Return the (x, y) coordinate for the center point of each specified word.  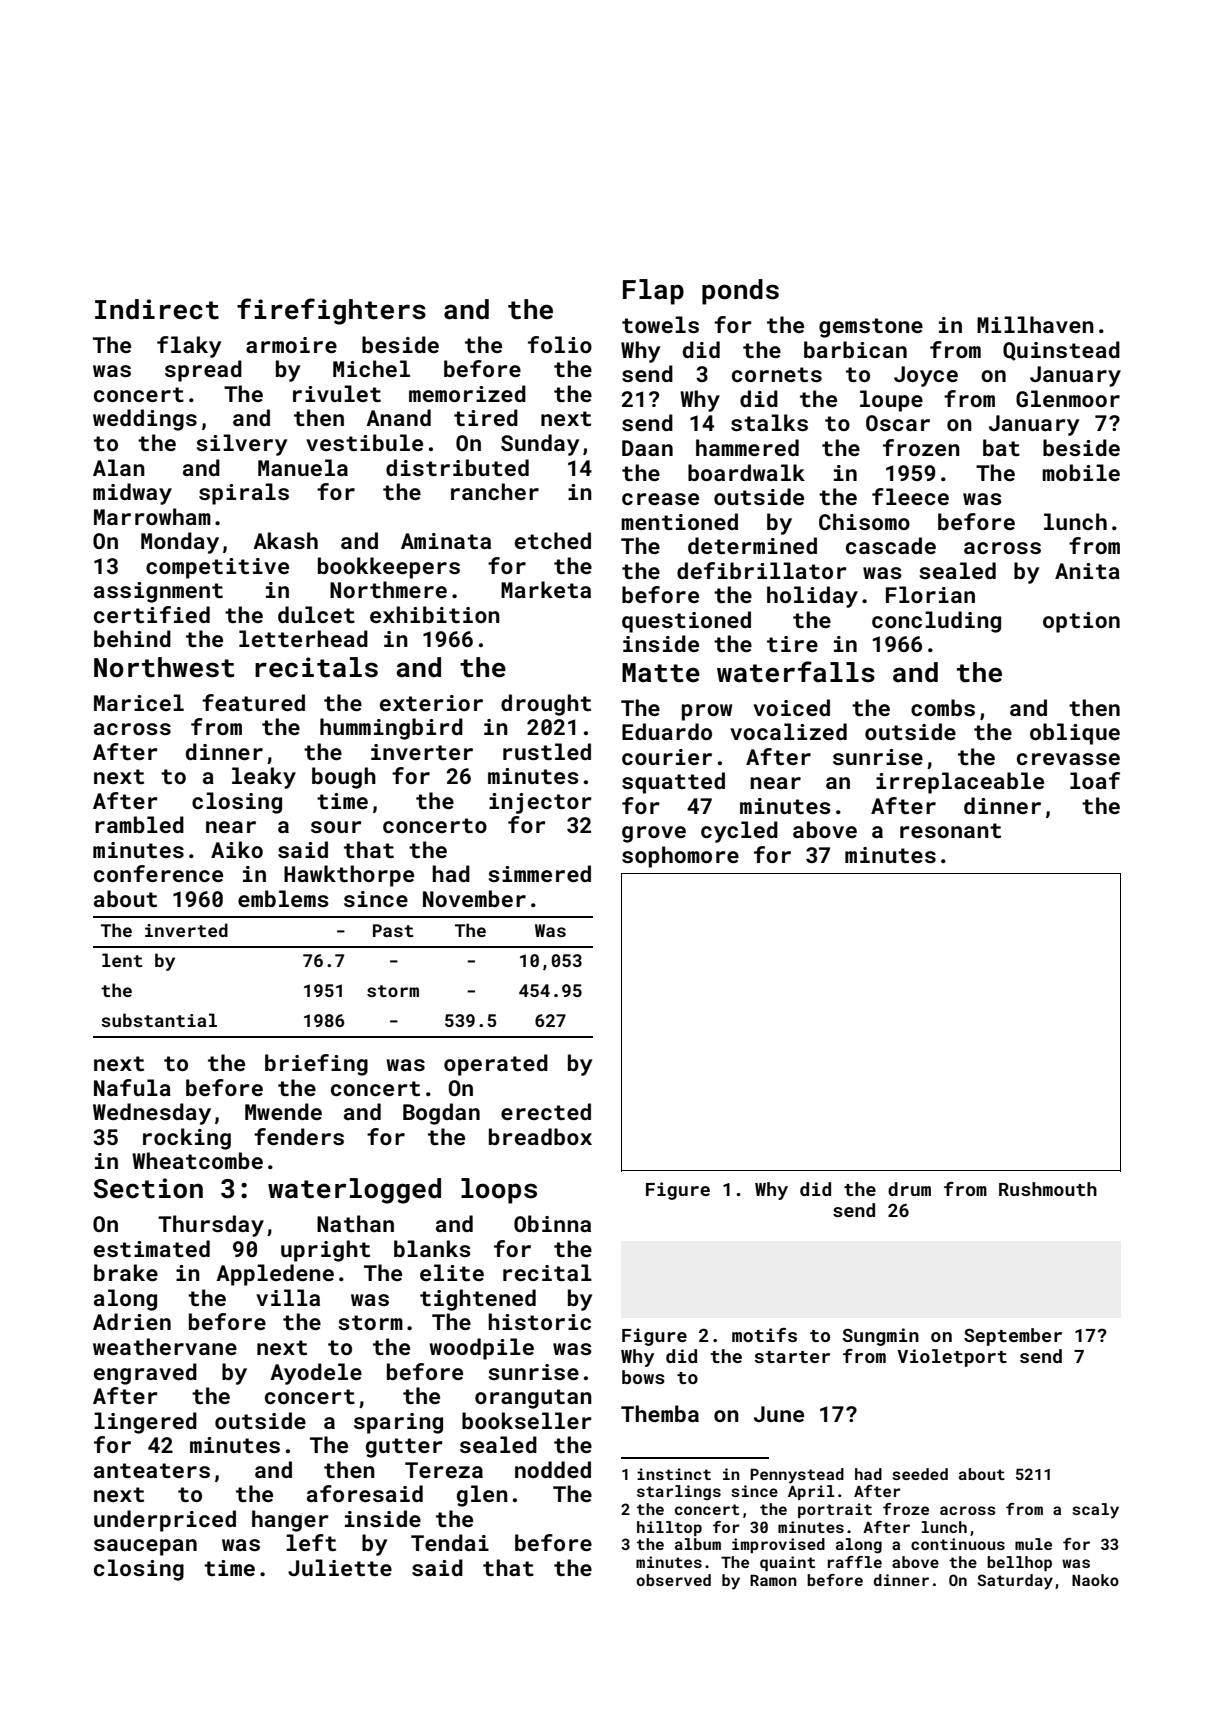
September (1013, 1337)
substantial (159, 1020)
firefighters (331, 311)
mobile (1081, 472)
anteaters (152, 1470)
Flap (653, 292)
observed (673, 1580)
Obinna (552, 1223)
